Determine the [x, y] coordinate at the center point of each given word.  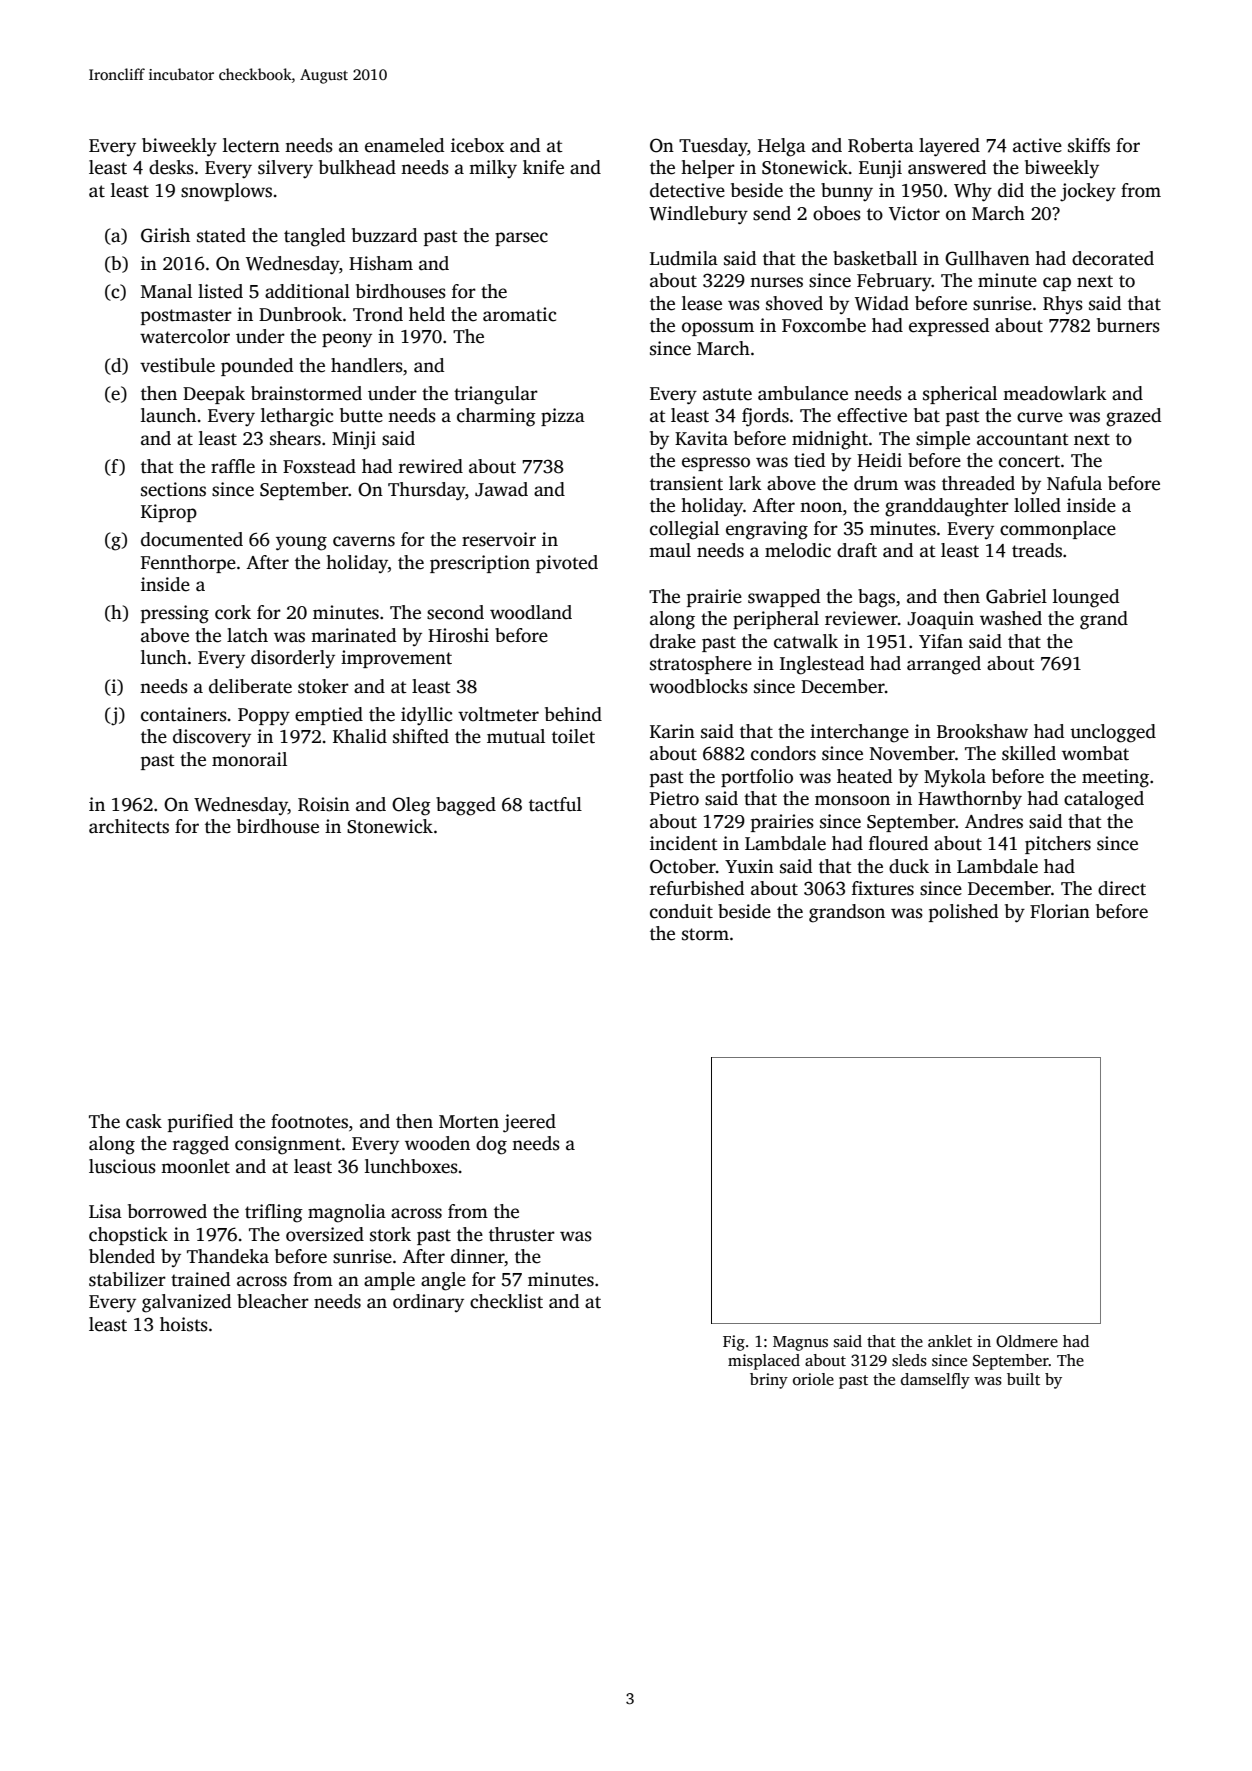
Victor [914, 213]
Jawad [501, 489]
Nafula [1074, 483]
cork [233, 612]
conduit [681, 911]
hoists [184, 1324]
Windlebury [698, 215]
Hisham [381, 263]
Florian [1060, 911]
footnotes [309, 1121]
